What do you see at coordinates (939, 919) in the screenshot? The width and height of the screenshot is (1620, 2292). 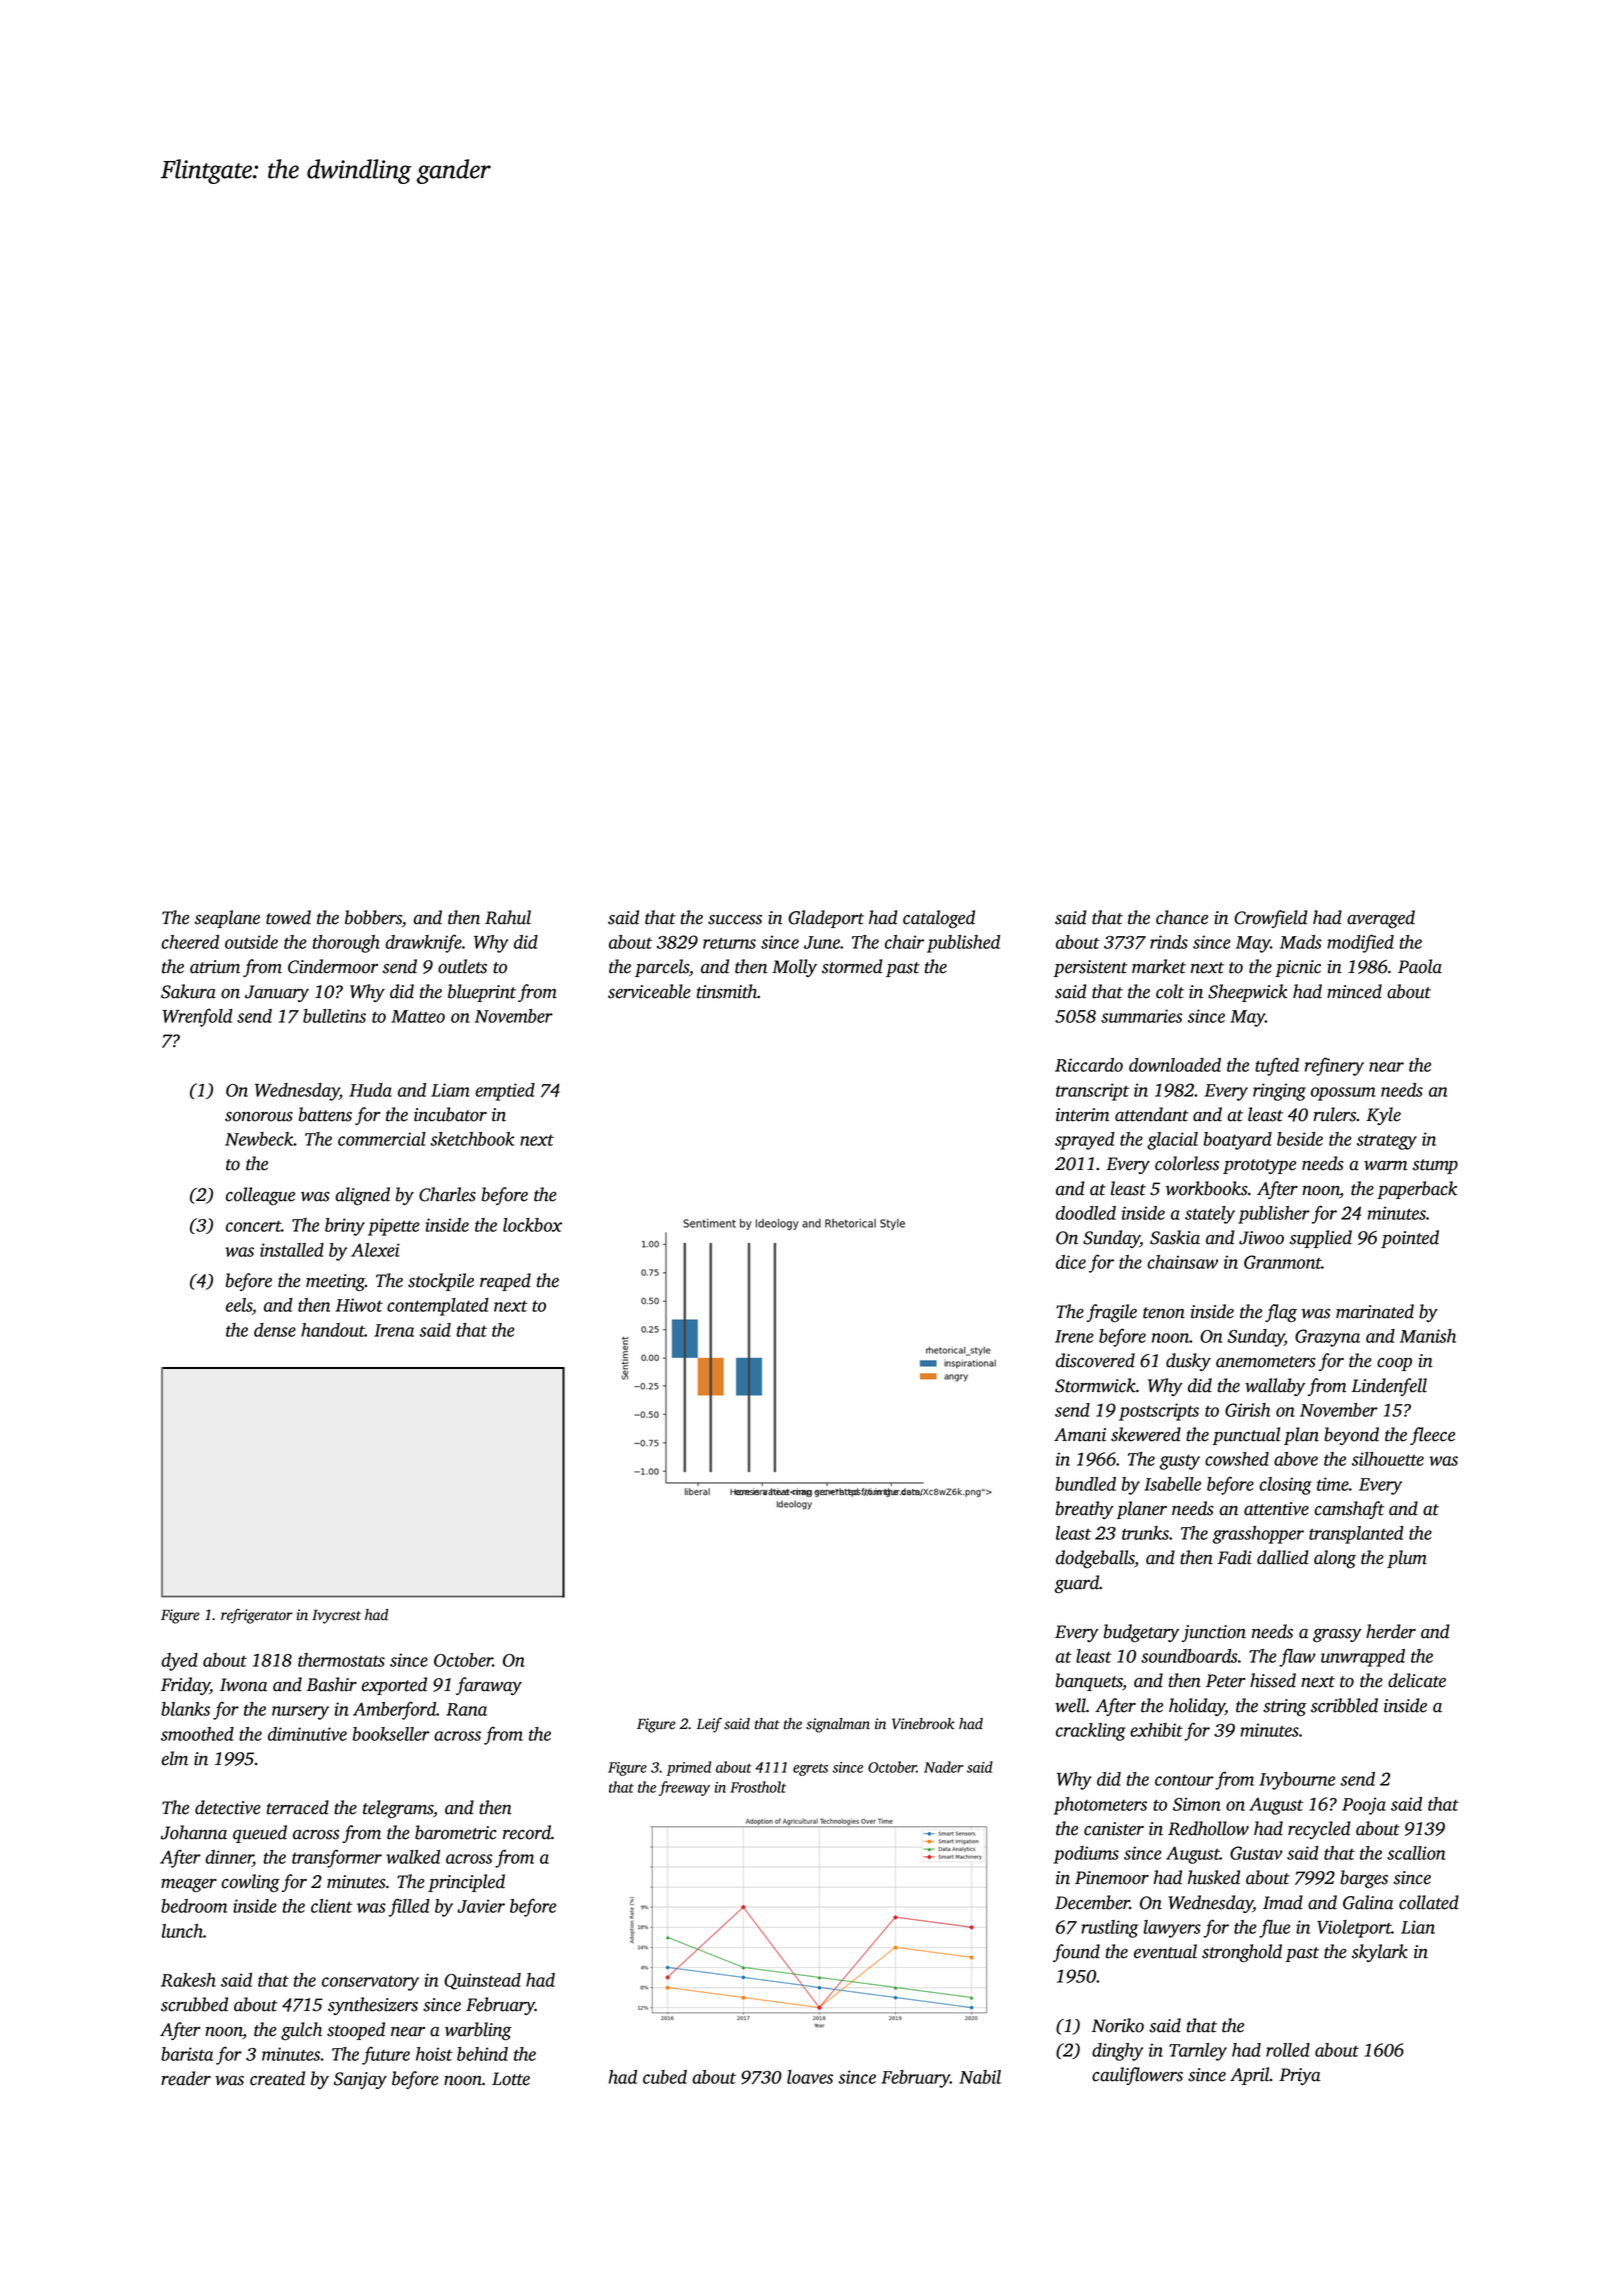 I see `cataloged` at bounding box center [939, 919].
